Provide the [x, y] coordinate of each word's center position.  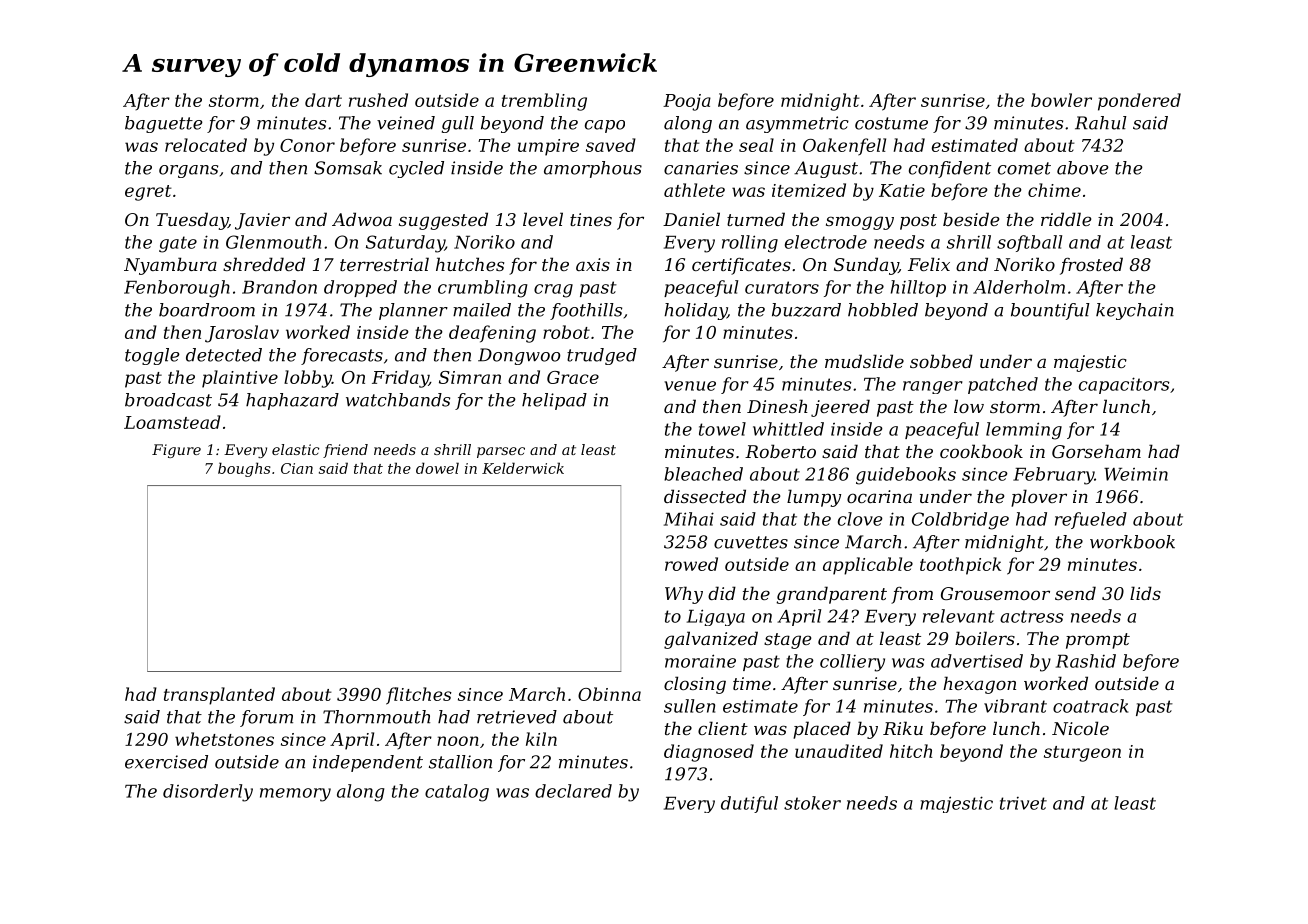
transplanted [219, 696]
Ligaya [716, 617]
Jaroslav [242, 334]
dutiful [749, 804]
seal [756, 145]
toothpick [960, 566]
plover [1039, 498]
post [918, 222]
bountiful [1050, 311]
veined [406, 123]
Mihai [689, 519]
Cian [297, 468]
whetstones [224, 739]
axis [593, 264]
